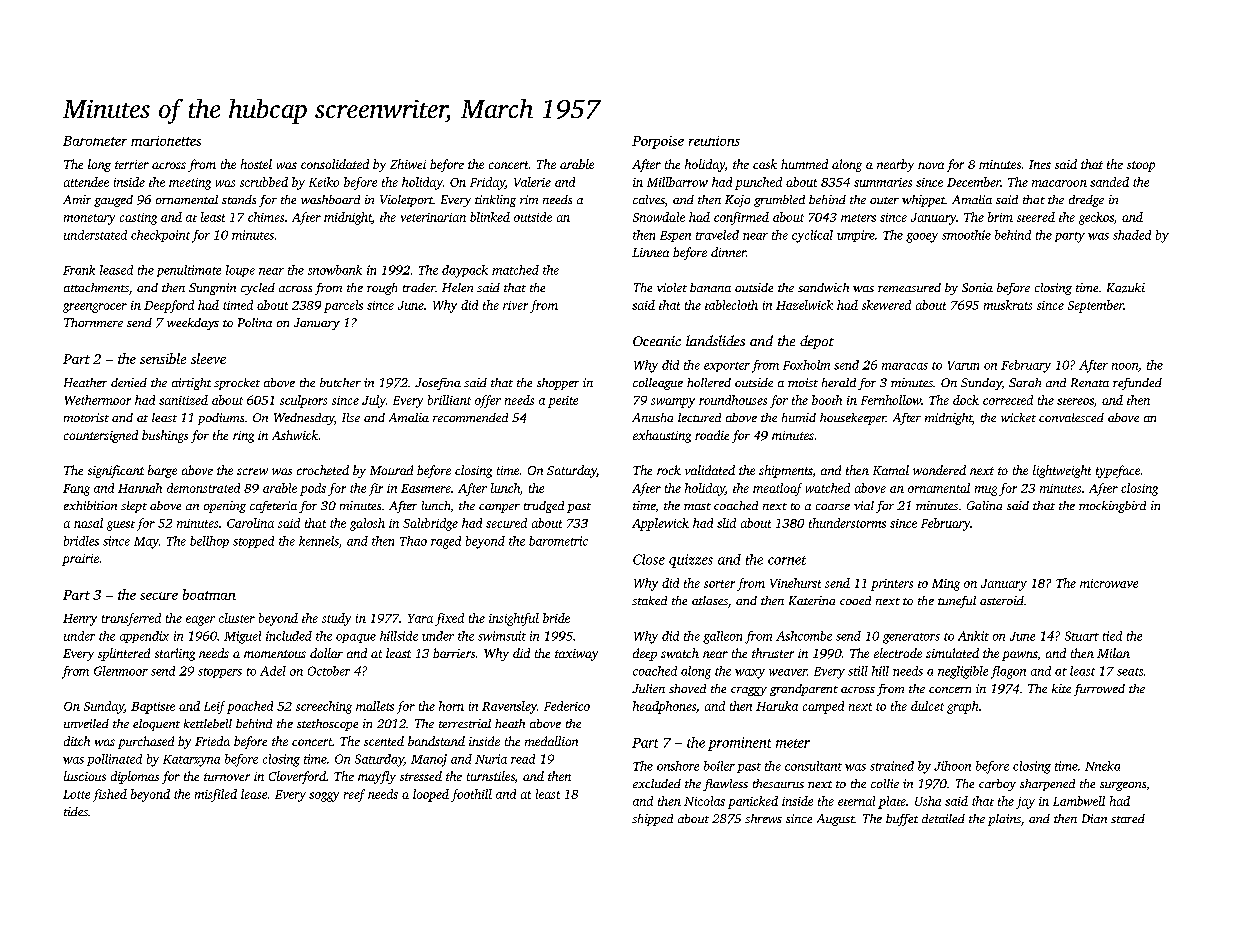  I want to click on tides, so click(76, 811).
